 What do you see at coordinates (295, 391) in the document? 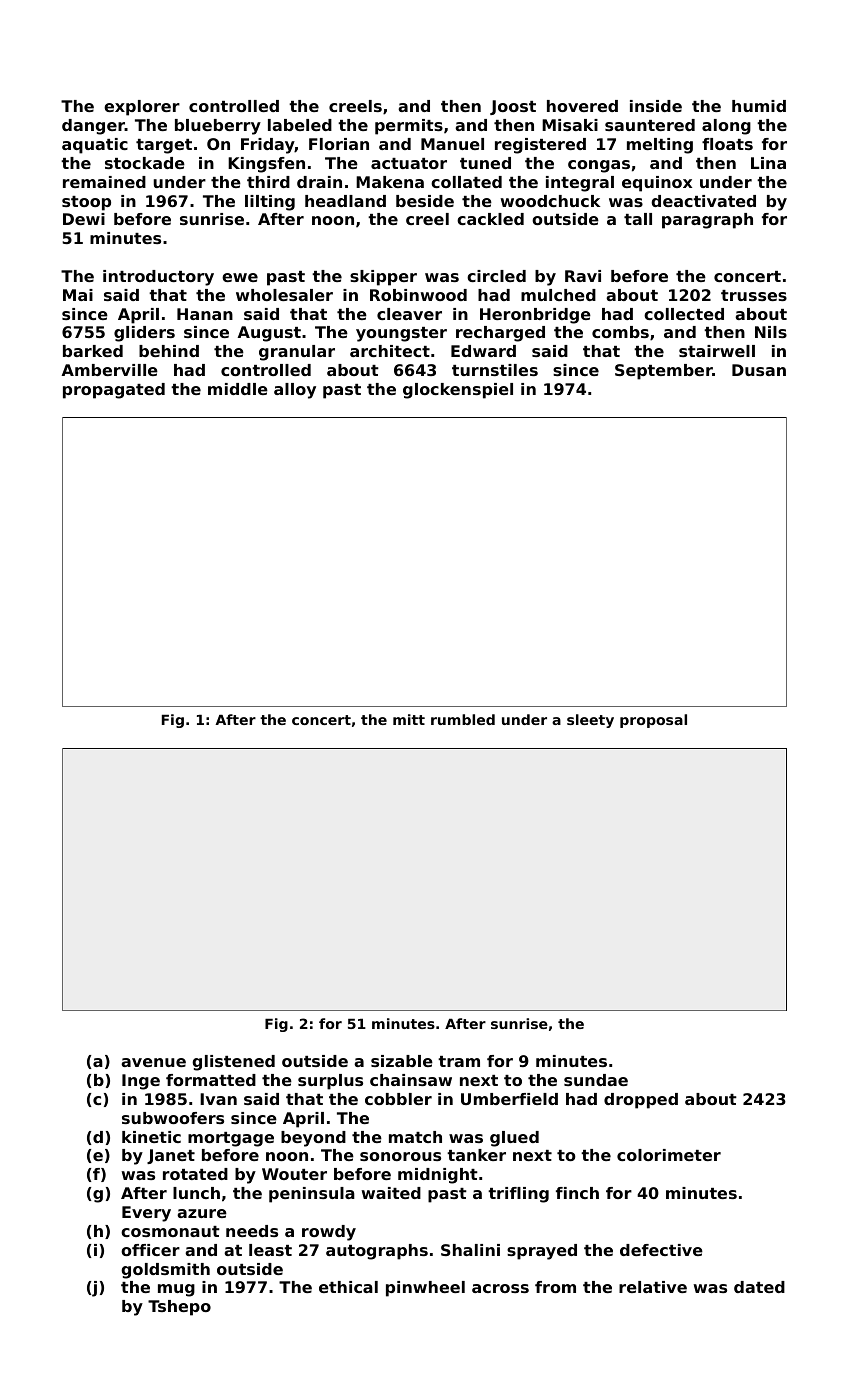
I see `alloy` at bounding box center [295, 391].
